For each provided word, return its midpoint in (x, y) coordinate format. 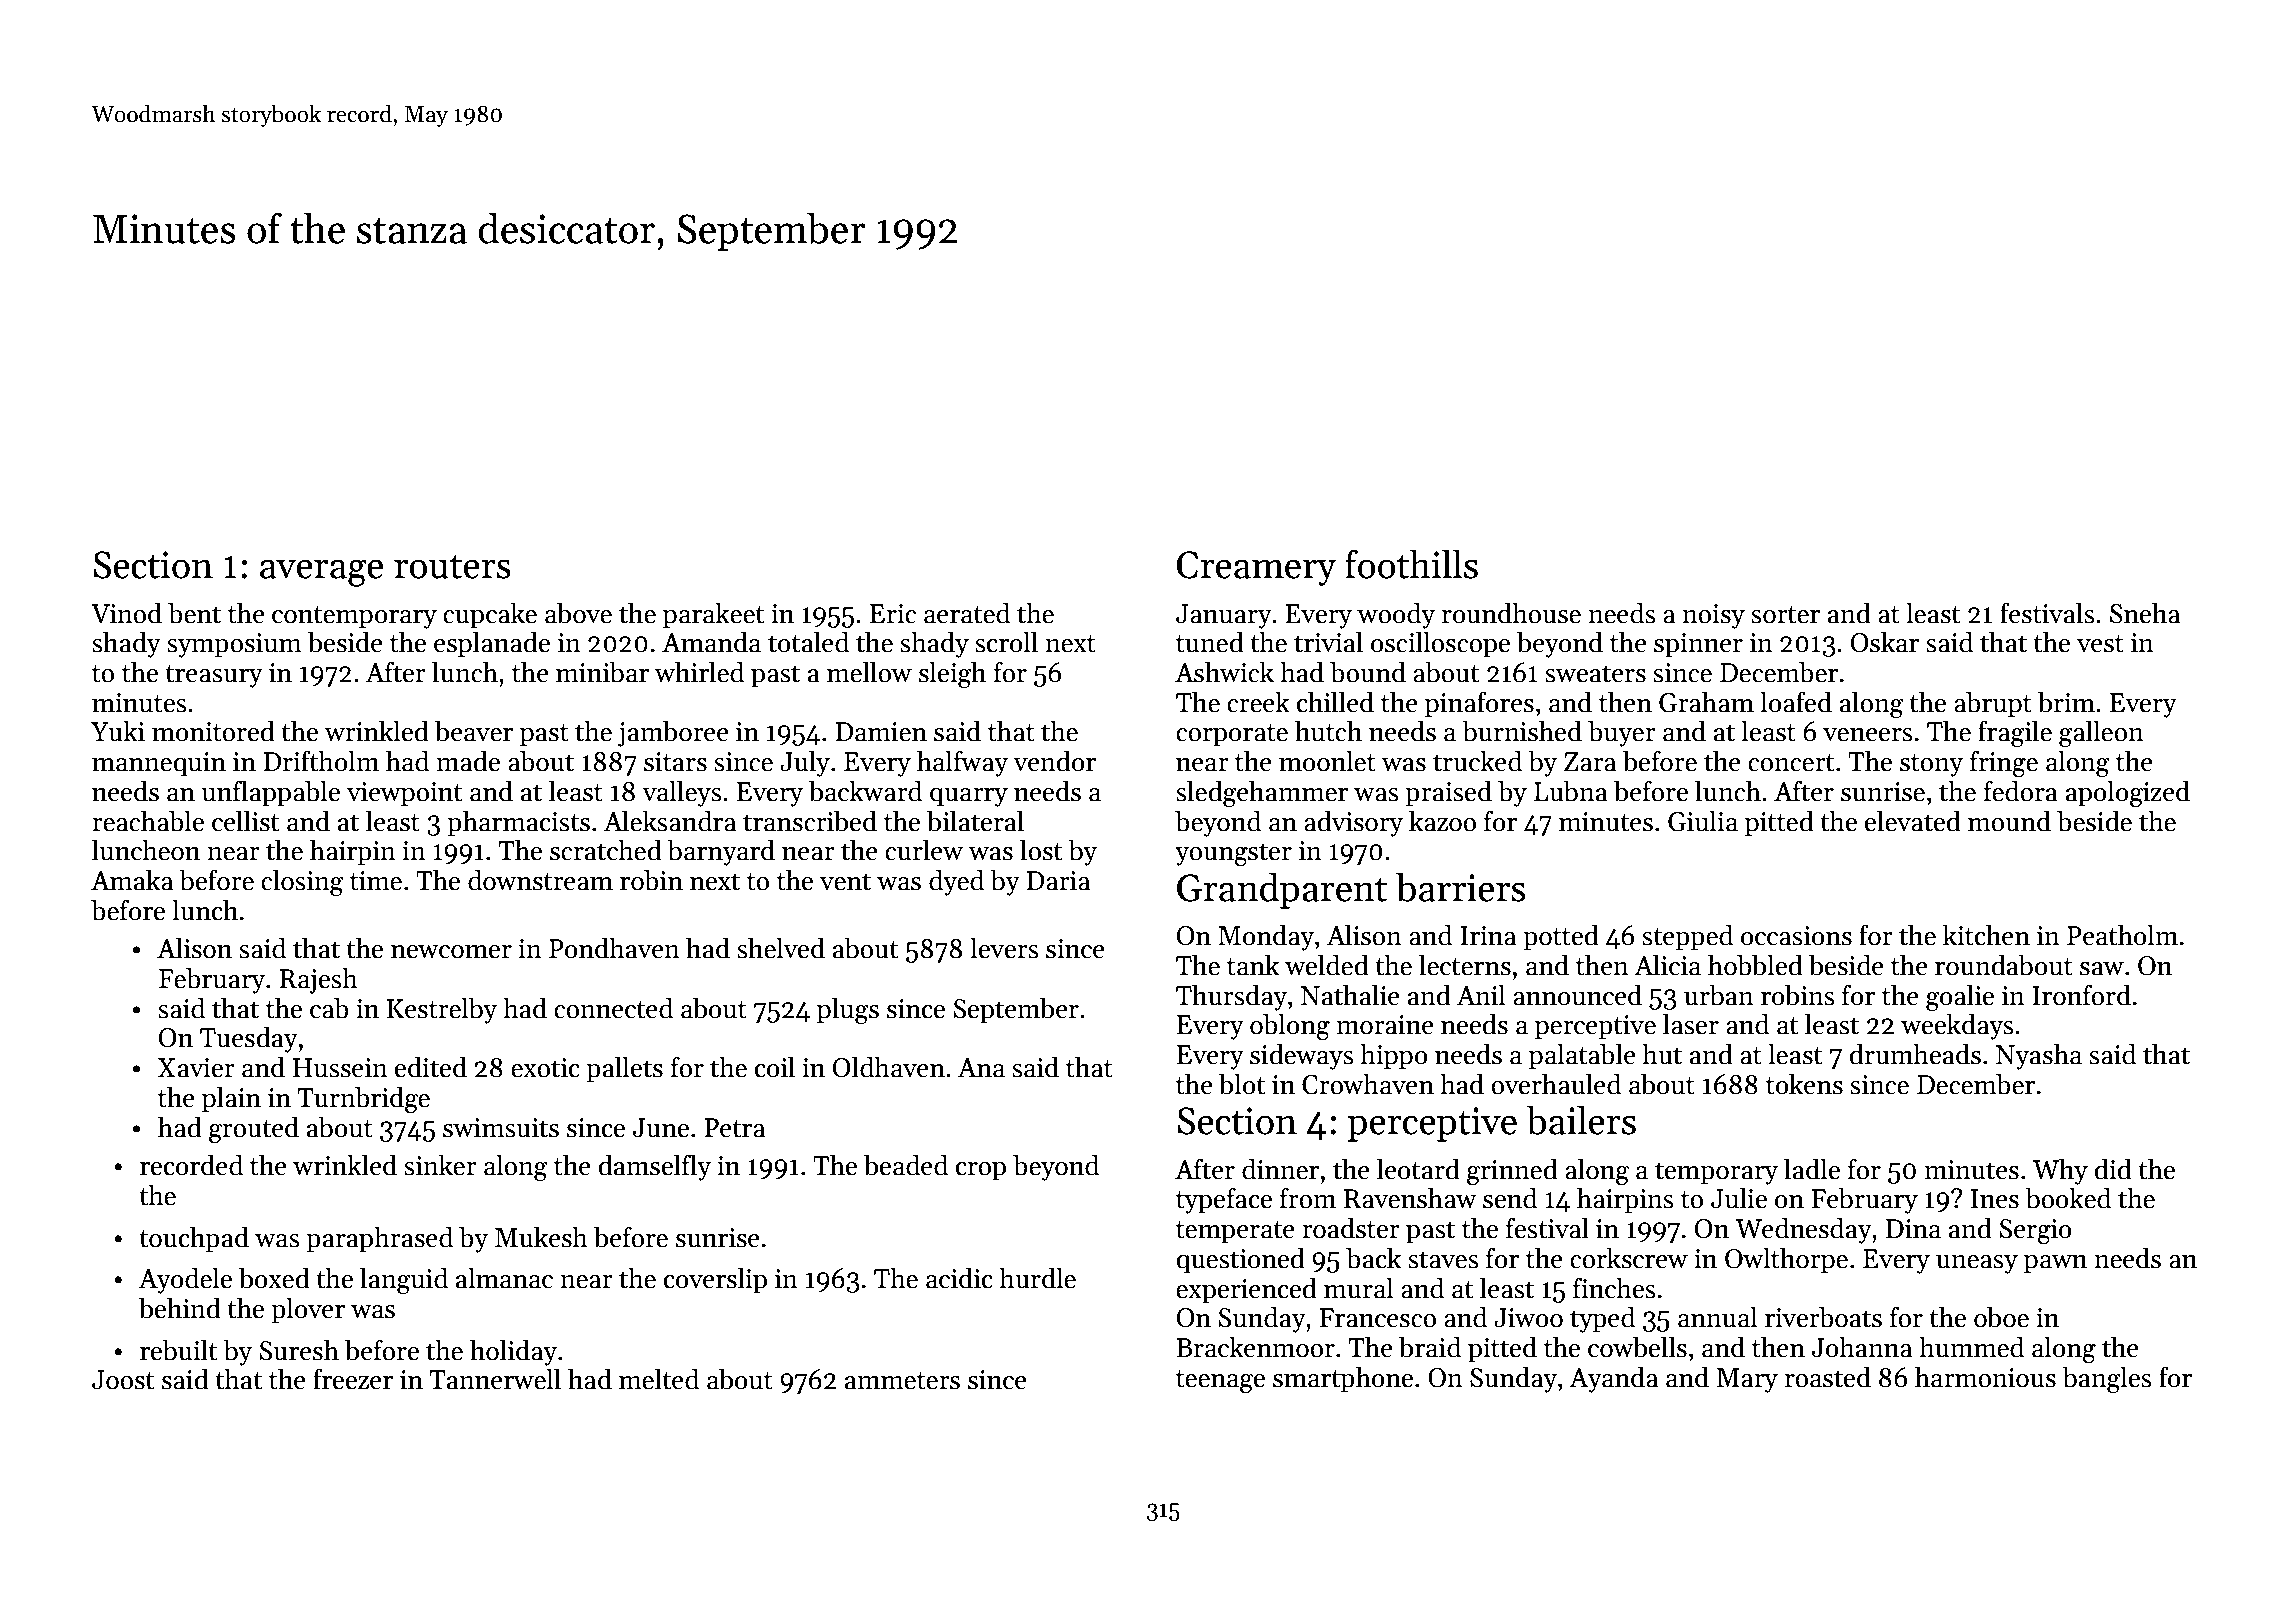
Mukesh (541, 1237)
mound (2009, 821)
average (321, 573)
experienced (1246, 1290)
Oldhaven (889, 1067)
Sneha (2145, 613)
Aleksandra (670, 821)
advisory (1353, 823)
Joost (123, 1380)
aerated (967, 613)
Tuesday (249, 1039)
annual (1717, 1317)
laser (1691, 1024)
